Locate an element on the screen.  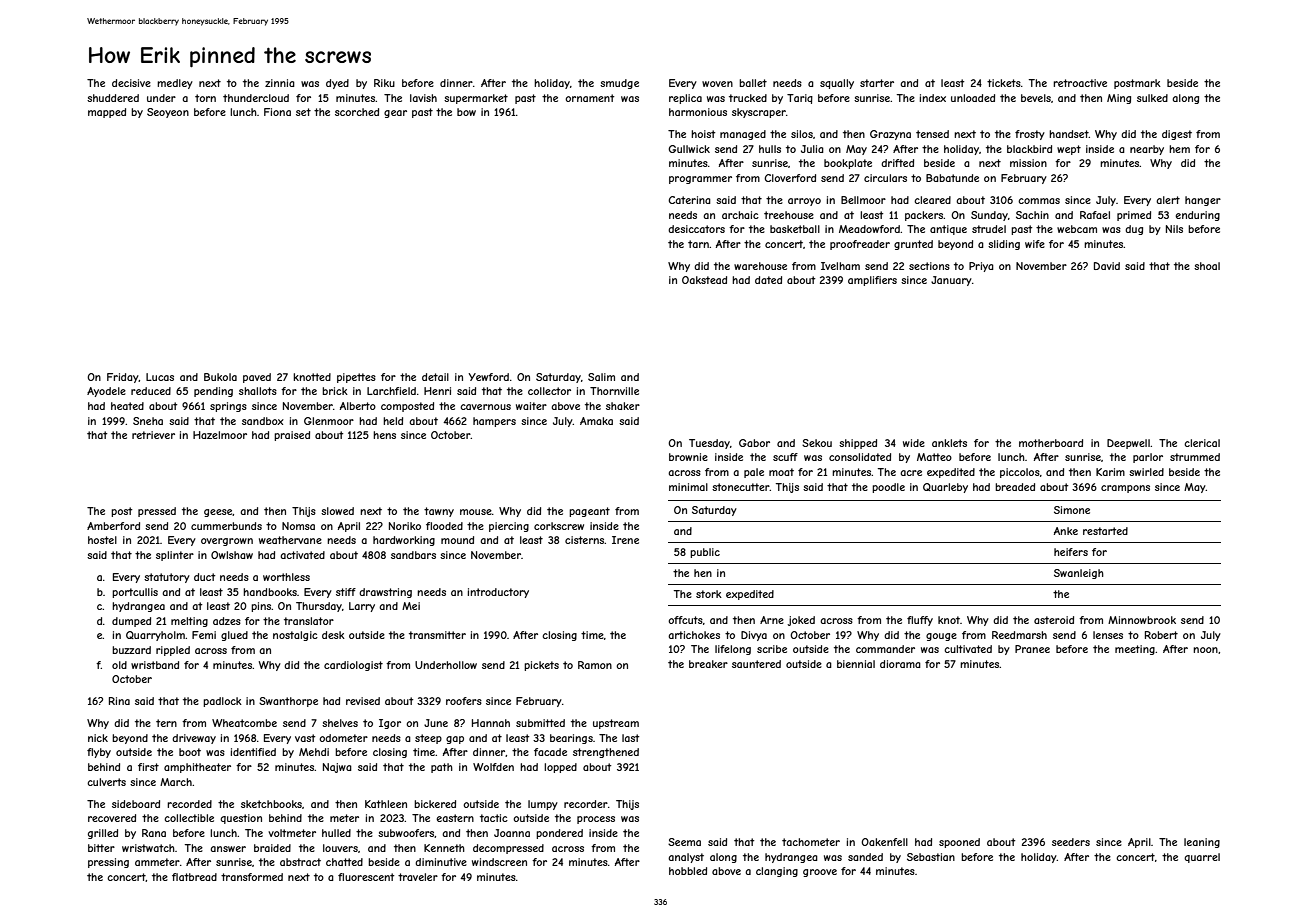
detail is located at coordinates (435, 377).
